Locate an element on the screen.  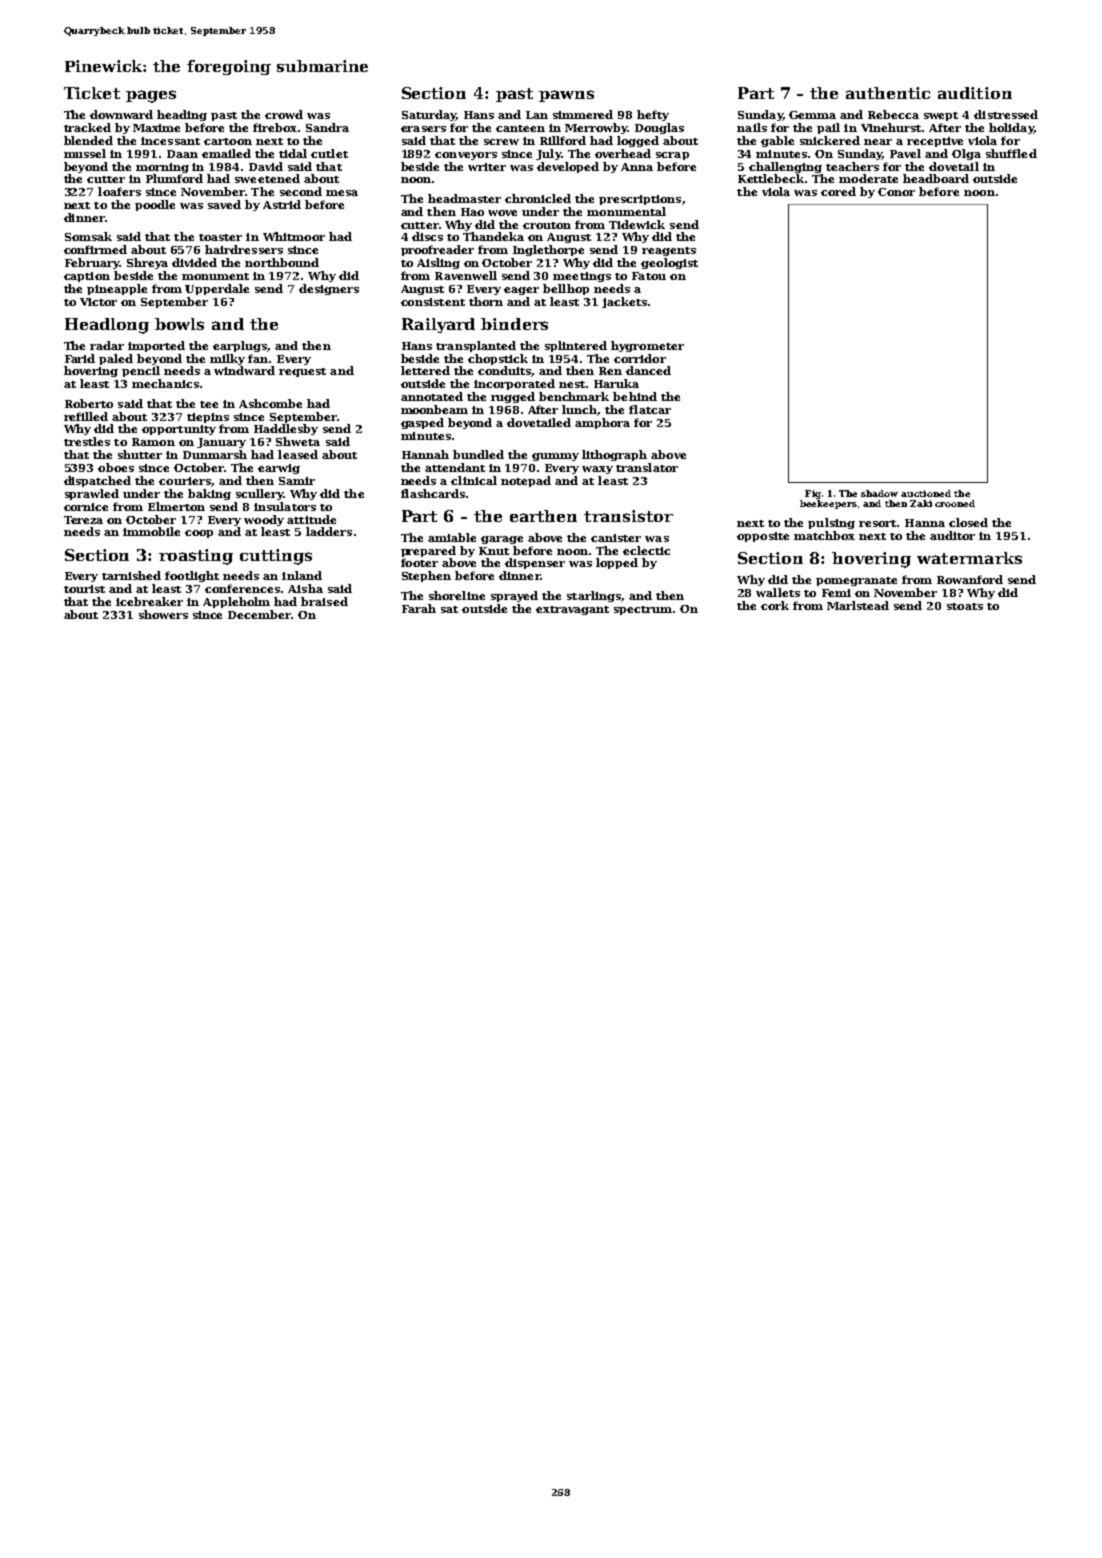
Olga is located at coordinates (966, 154).
